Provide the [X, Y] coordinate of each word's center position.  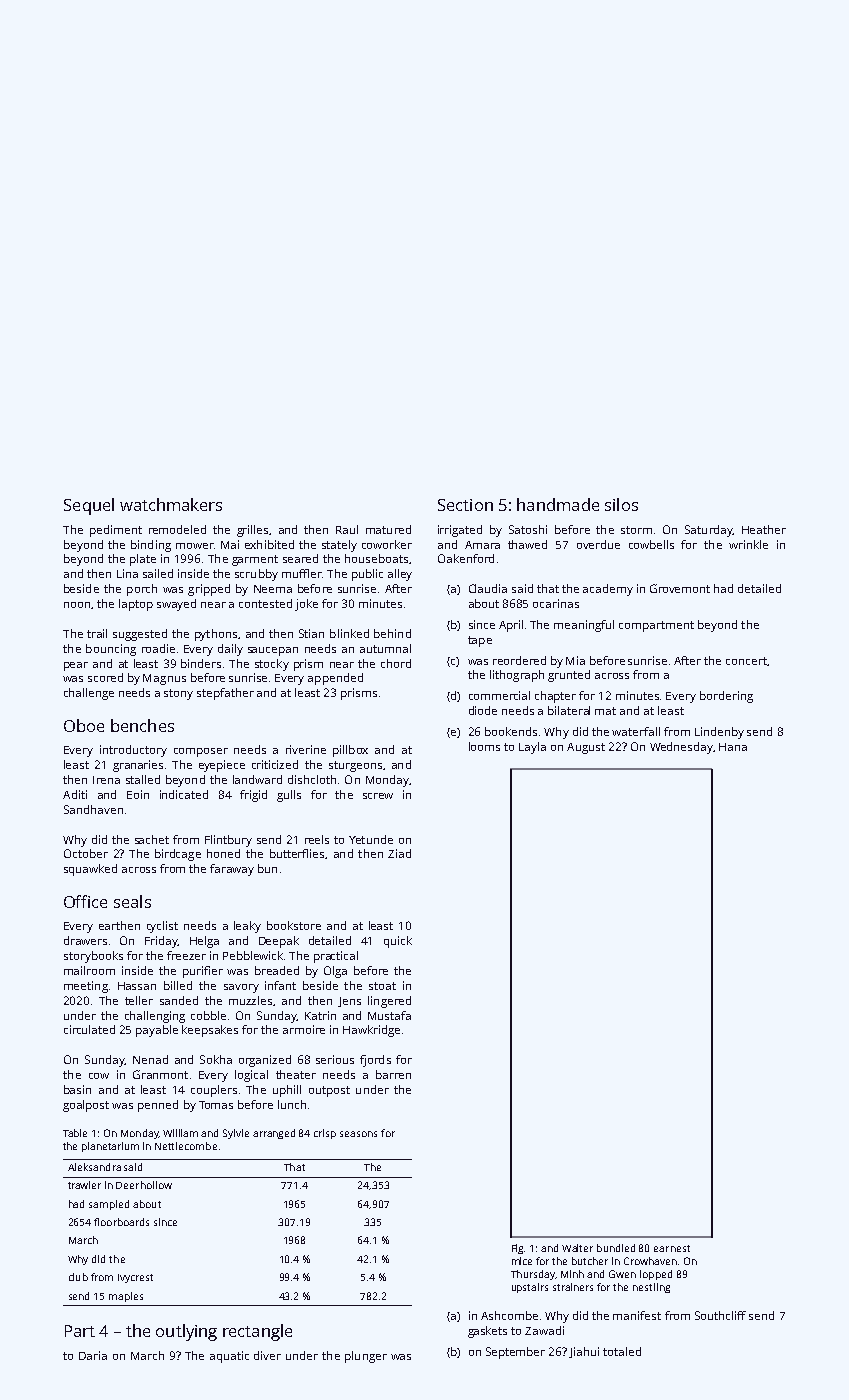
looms [484, 746]
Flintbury [228, 841]
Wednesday [681, 748]
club [78, 1277]
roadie [158, 648]
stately [339, 546]
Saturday [709, 531]
